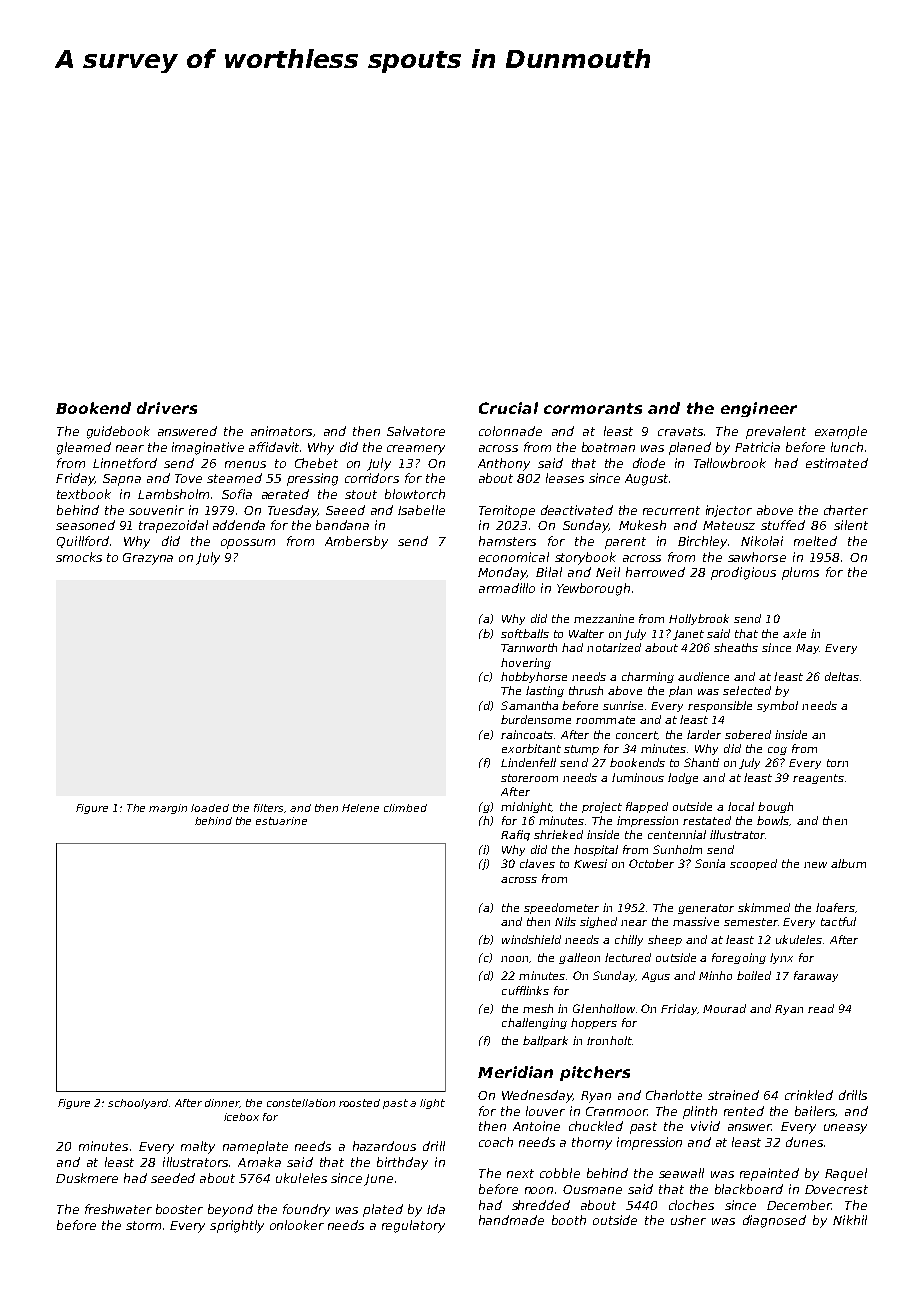  Describe the element at coordinates (526, 663) in the screenshot. I see `hovering` at that location.
